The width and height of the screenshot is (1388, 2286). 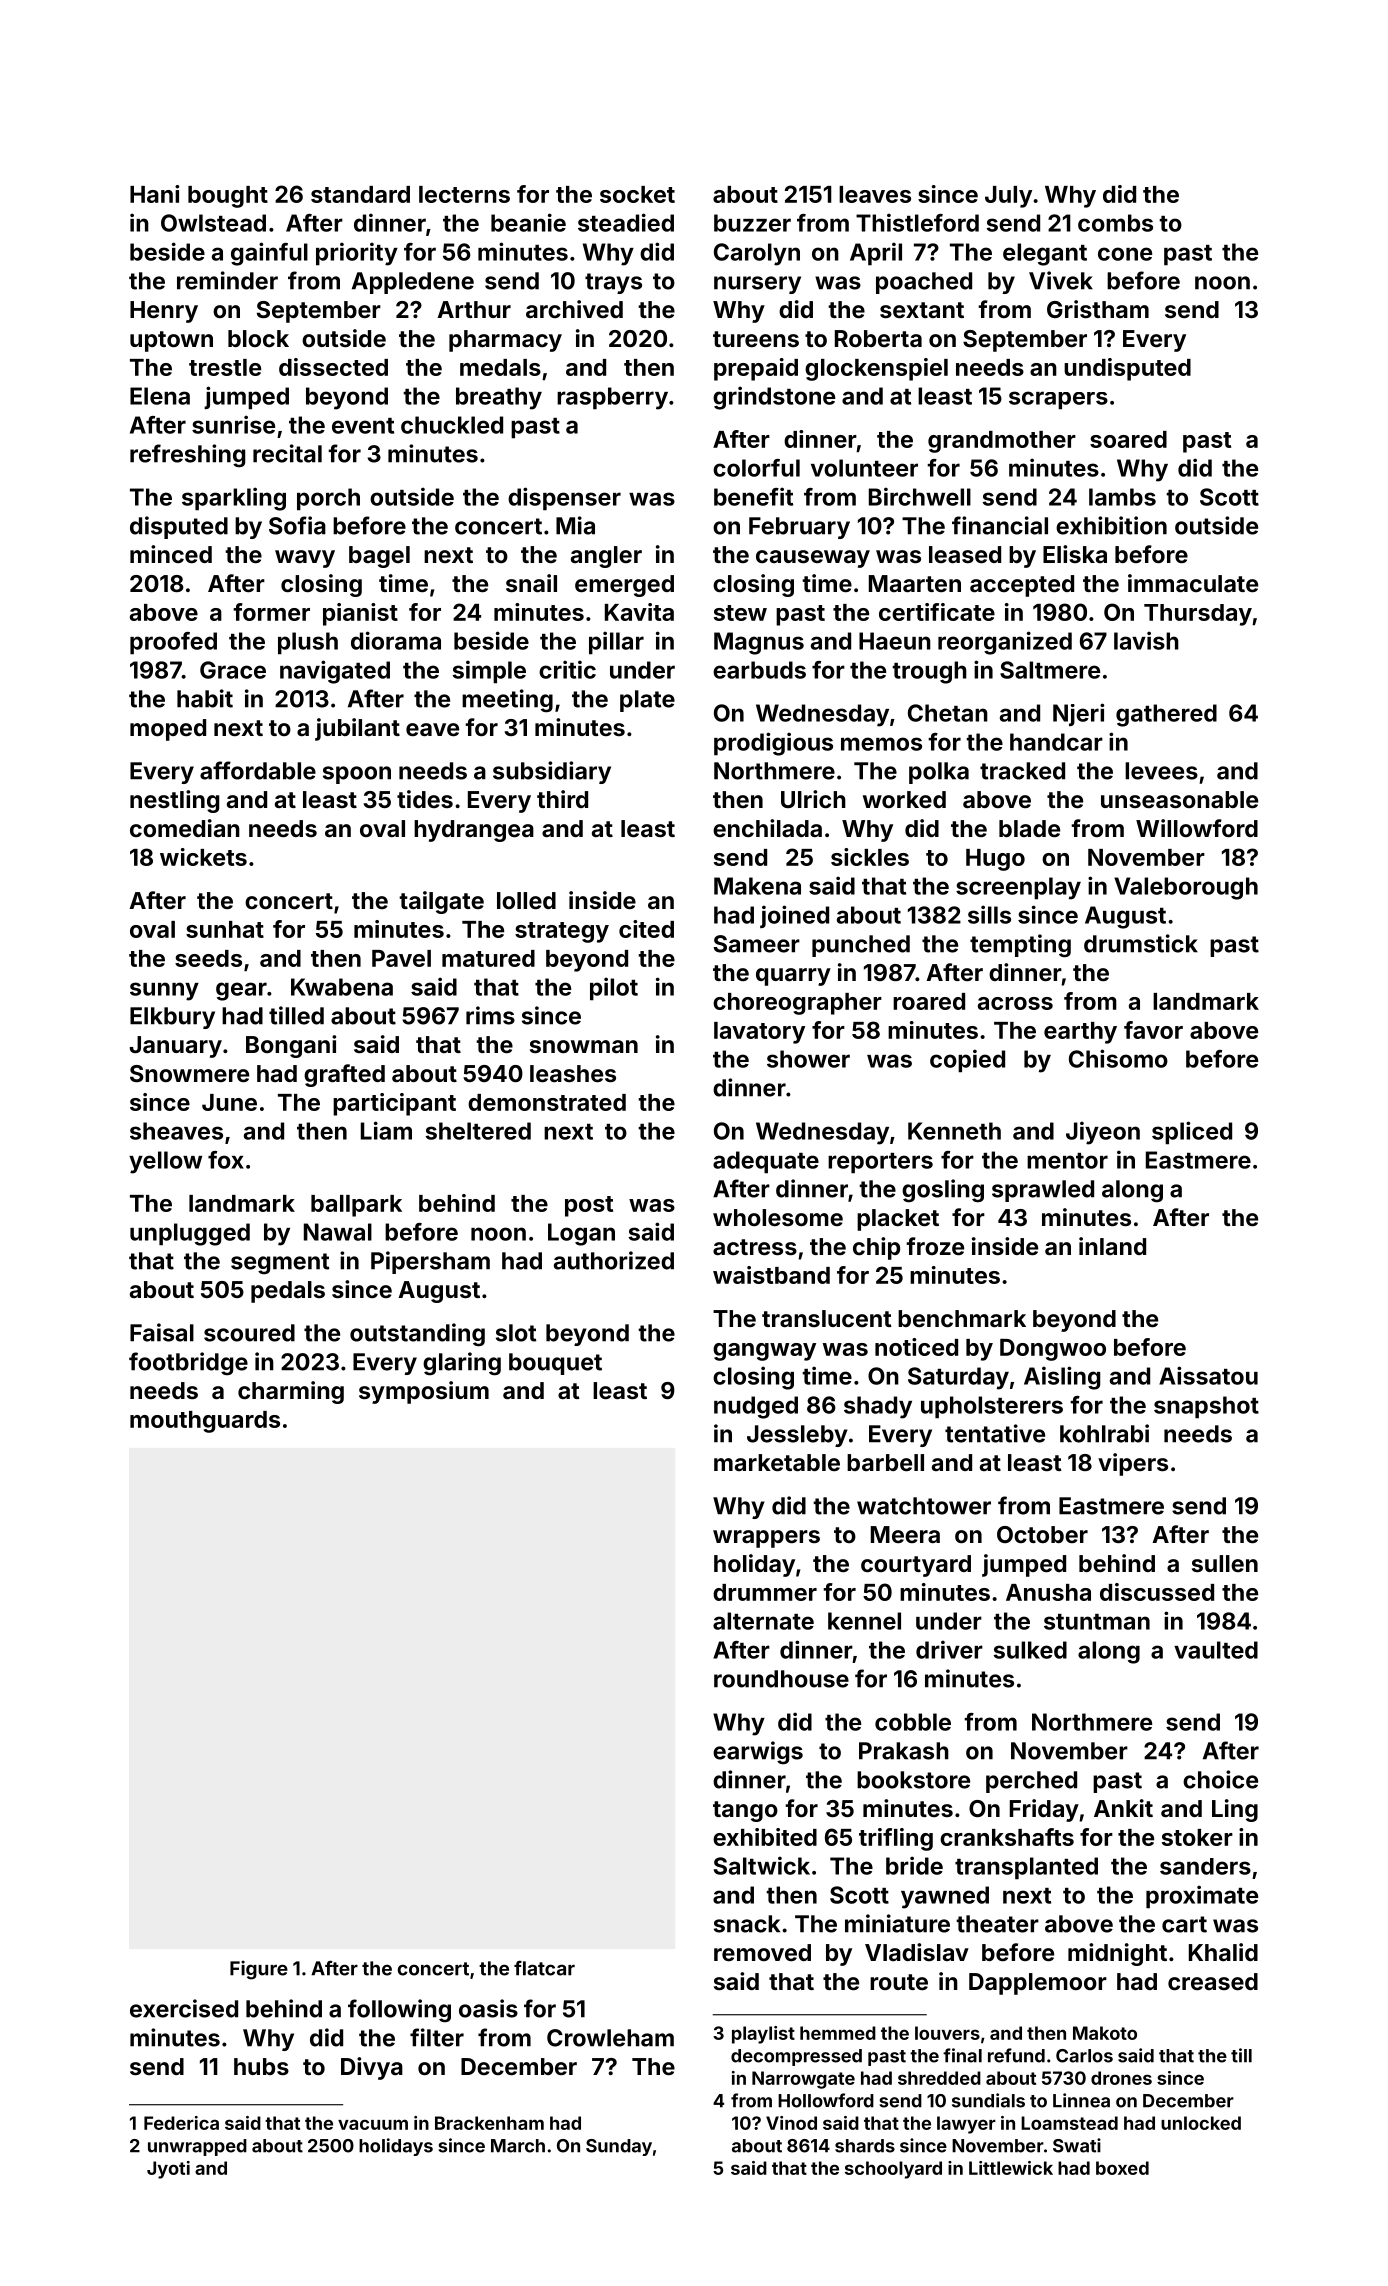 I want to click on choice, so click(x=1220, y=1779).
